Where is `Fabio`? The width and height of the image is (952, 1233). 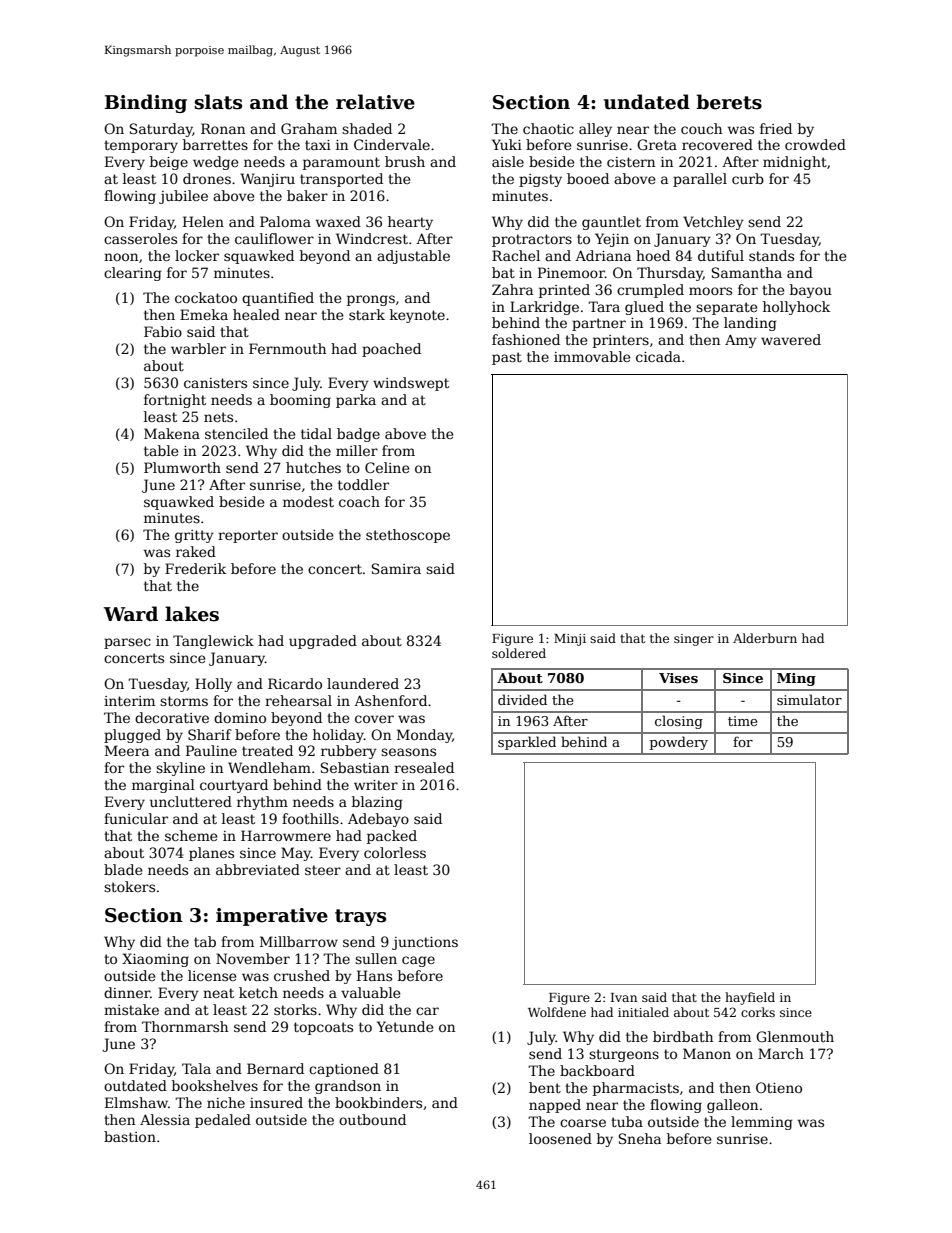
Fabio is located at coordinates (163, 331).
